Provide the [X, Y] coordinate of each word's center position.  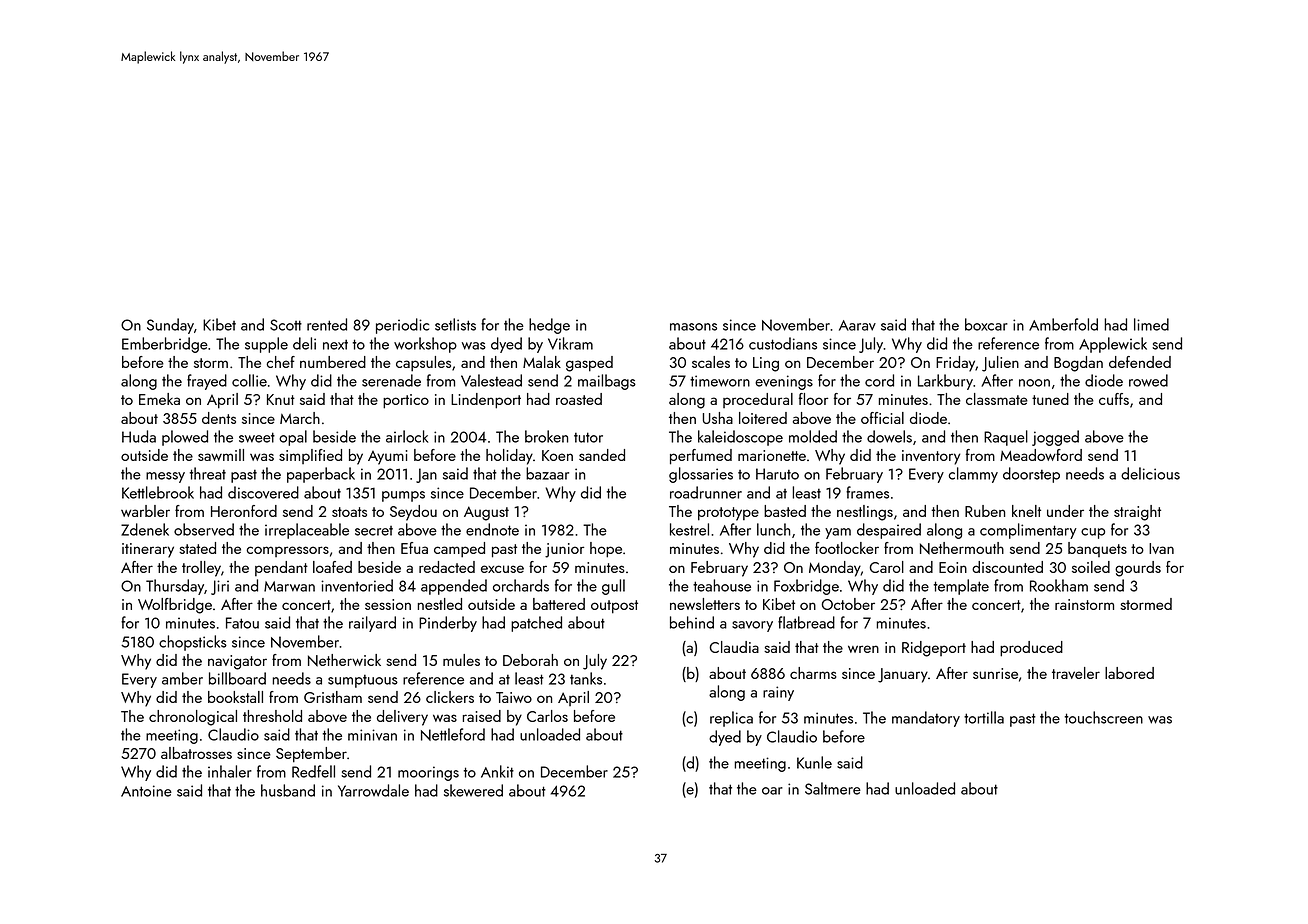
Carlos [547, 716]
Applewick [1113, 345]
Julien [1000, 364]
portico [406, 401]
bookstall [235, 697]
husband [288, 790]
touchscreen [1104, 717]
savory [752, 626]
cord [879, 380]
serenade [391, 380]
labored [1129, 673]
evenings [784, 382]
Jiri [220, 587]
